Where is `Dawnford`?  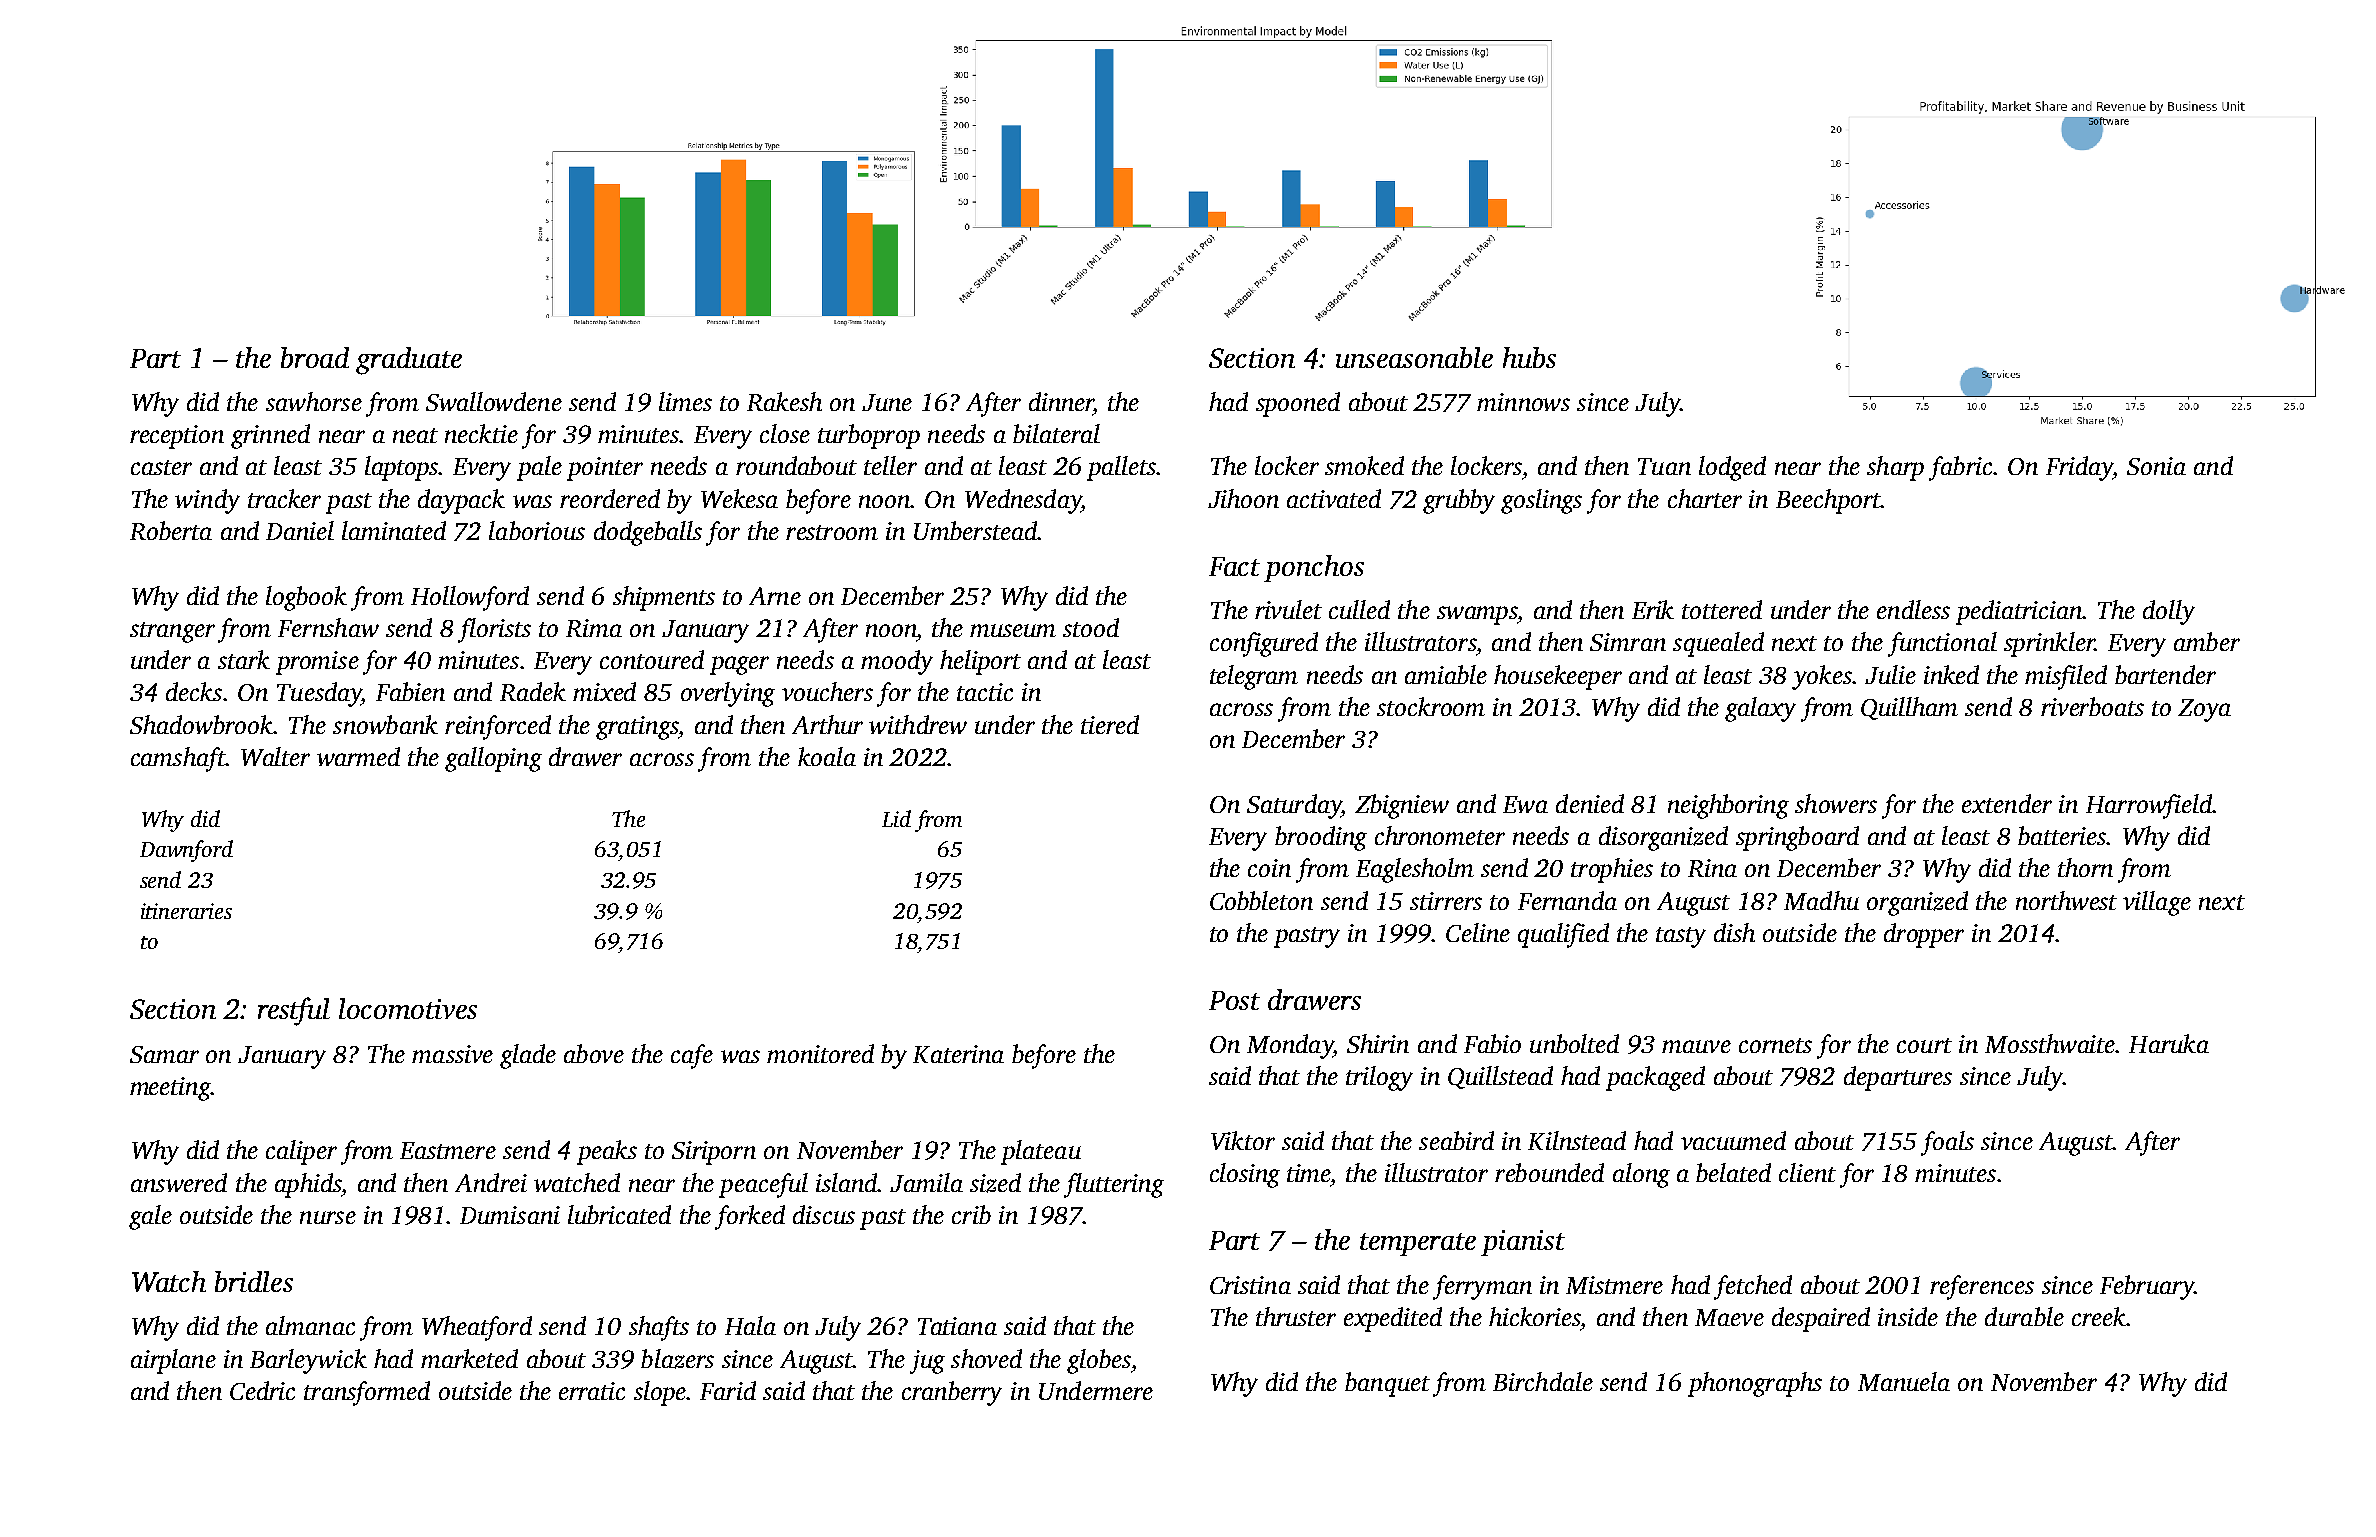
Dawnford is located at coordinates (186, 851).
